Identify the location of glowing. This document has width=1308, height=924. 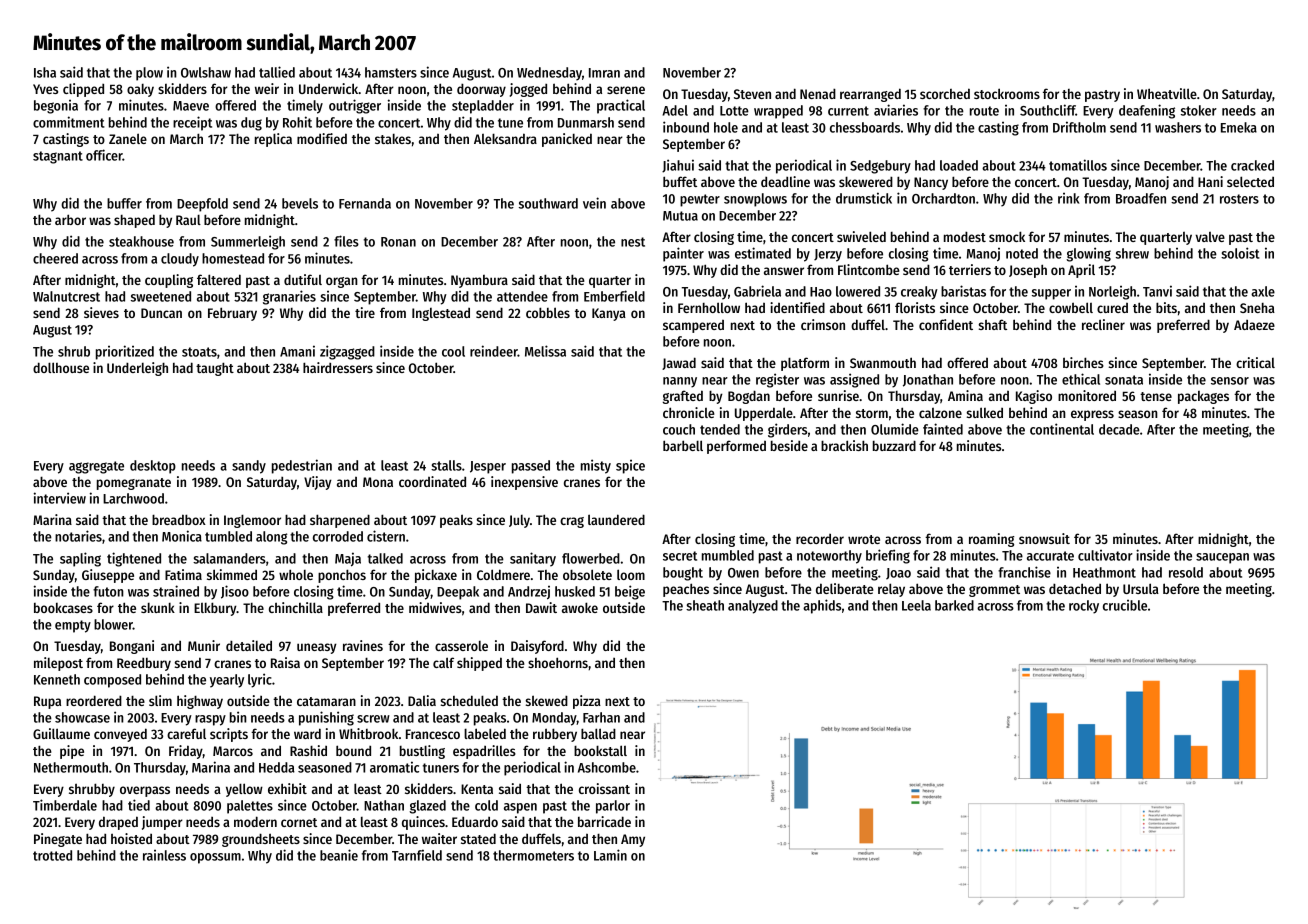
(1088, 254).
